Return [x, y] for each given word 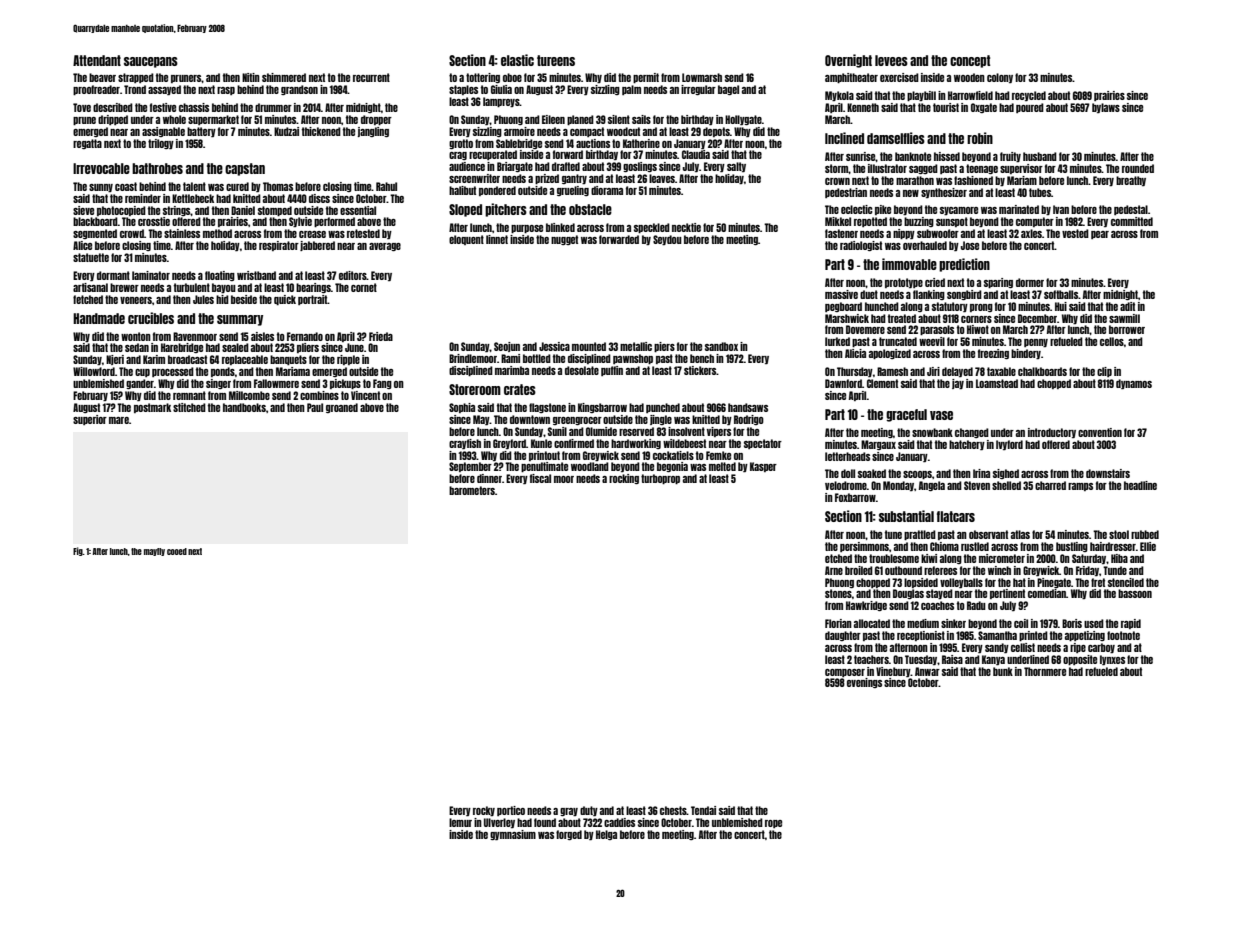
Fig [78, 551]
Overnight [848, 61]
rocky [484, 811]
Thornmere [1045, 671]
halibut [462, 190]
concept [970, 61]
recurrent [371, 77]
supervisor [1021, 169]
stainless [182, 233]
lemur [460, 822]
